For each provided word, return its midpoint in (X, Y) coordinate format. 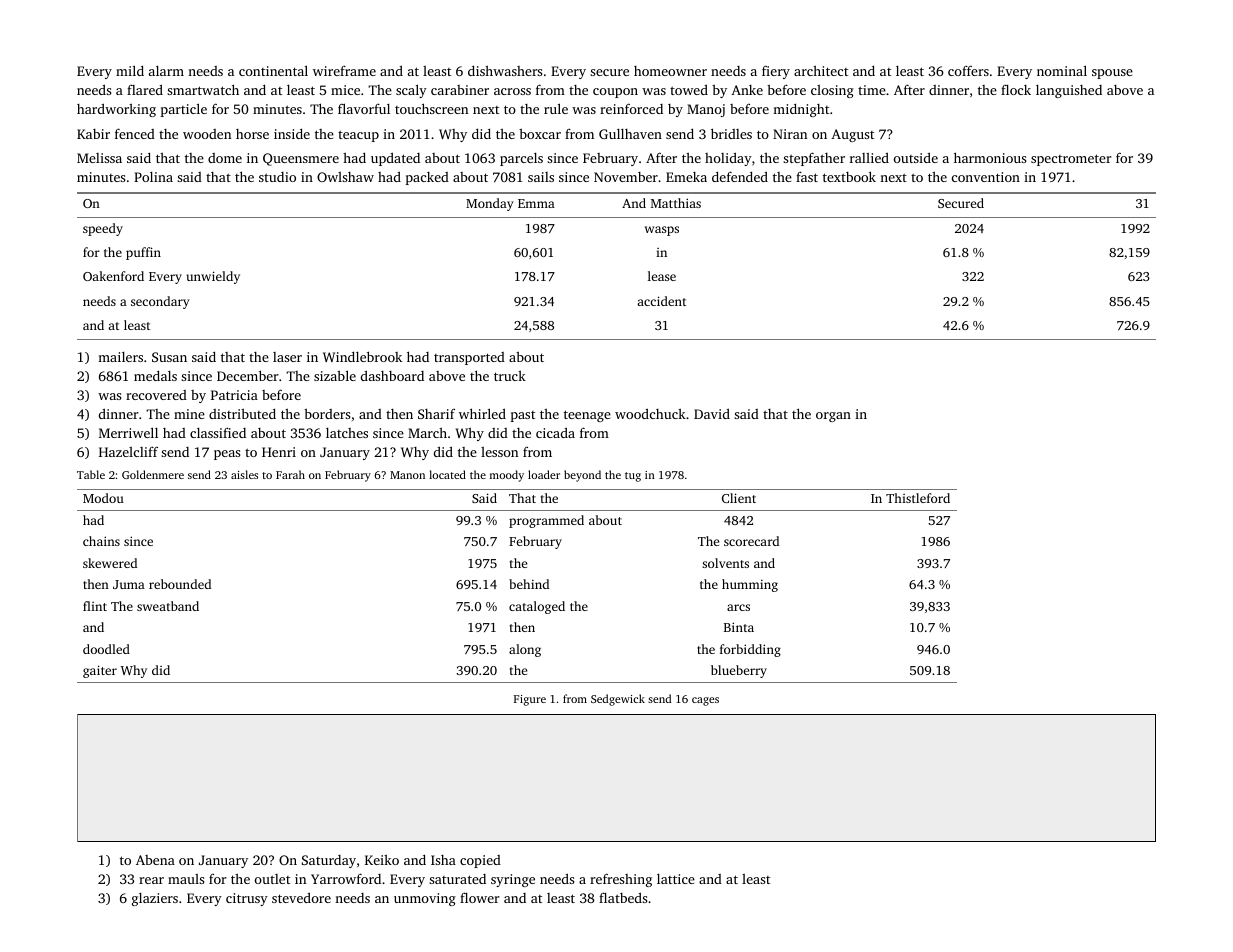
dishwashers (505, 70)
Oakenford (113, 276)
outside (916, 157)
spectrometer (1071, 160)
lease (662, 276)
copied (480, 861)
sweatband (168, 606)
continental (273, 70)
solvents (725, 563)
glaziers (155, 899)
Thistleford (918, 498)
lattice (676, 879)
